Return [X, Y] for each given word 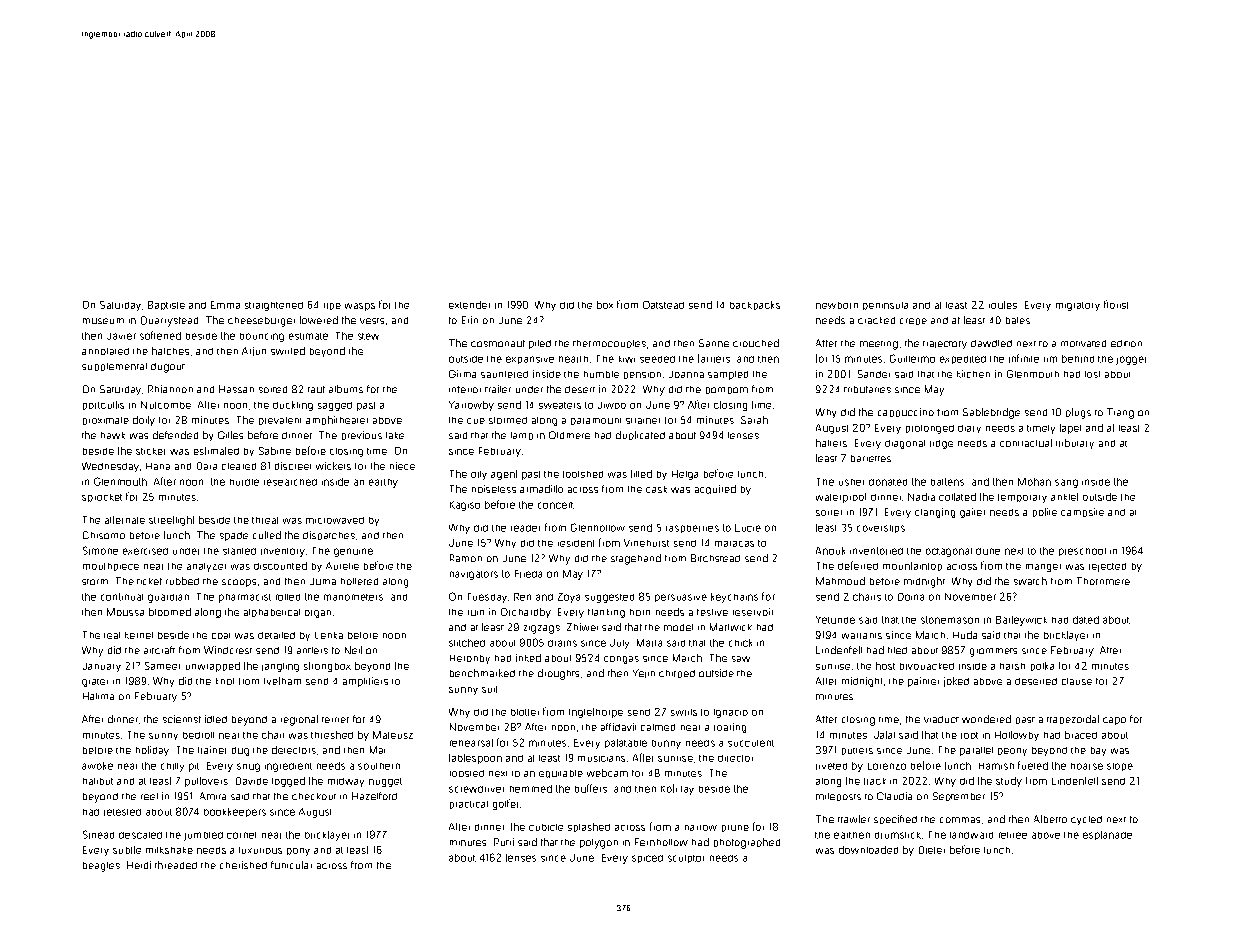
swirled [288, 351]
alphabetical [272, 613]
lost [1092, 374]
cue [476, 421]
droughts [558, 674]
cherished [243, 865]
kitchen [973, 374]
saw [741, 659]
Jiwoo [612, 405]
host [885, 666]
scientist [182, 719]
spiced [647, 859]
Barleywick [1021, 621]
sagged [335, 406]
